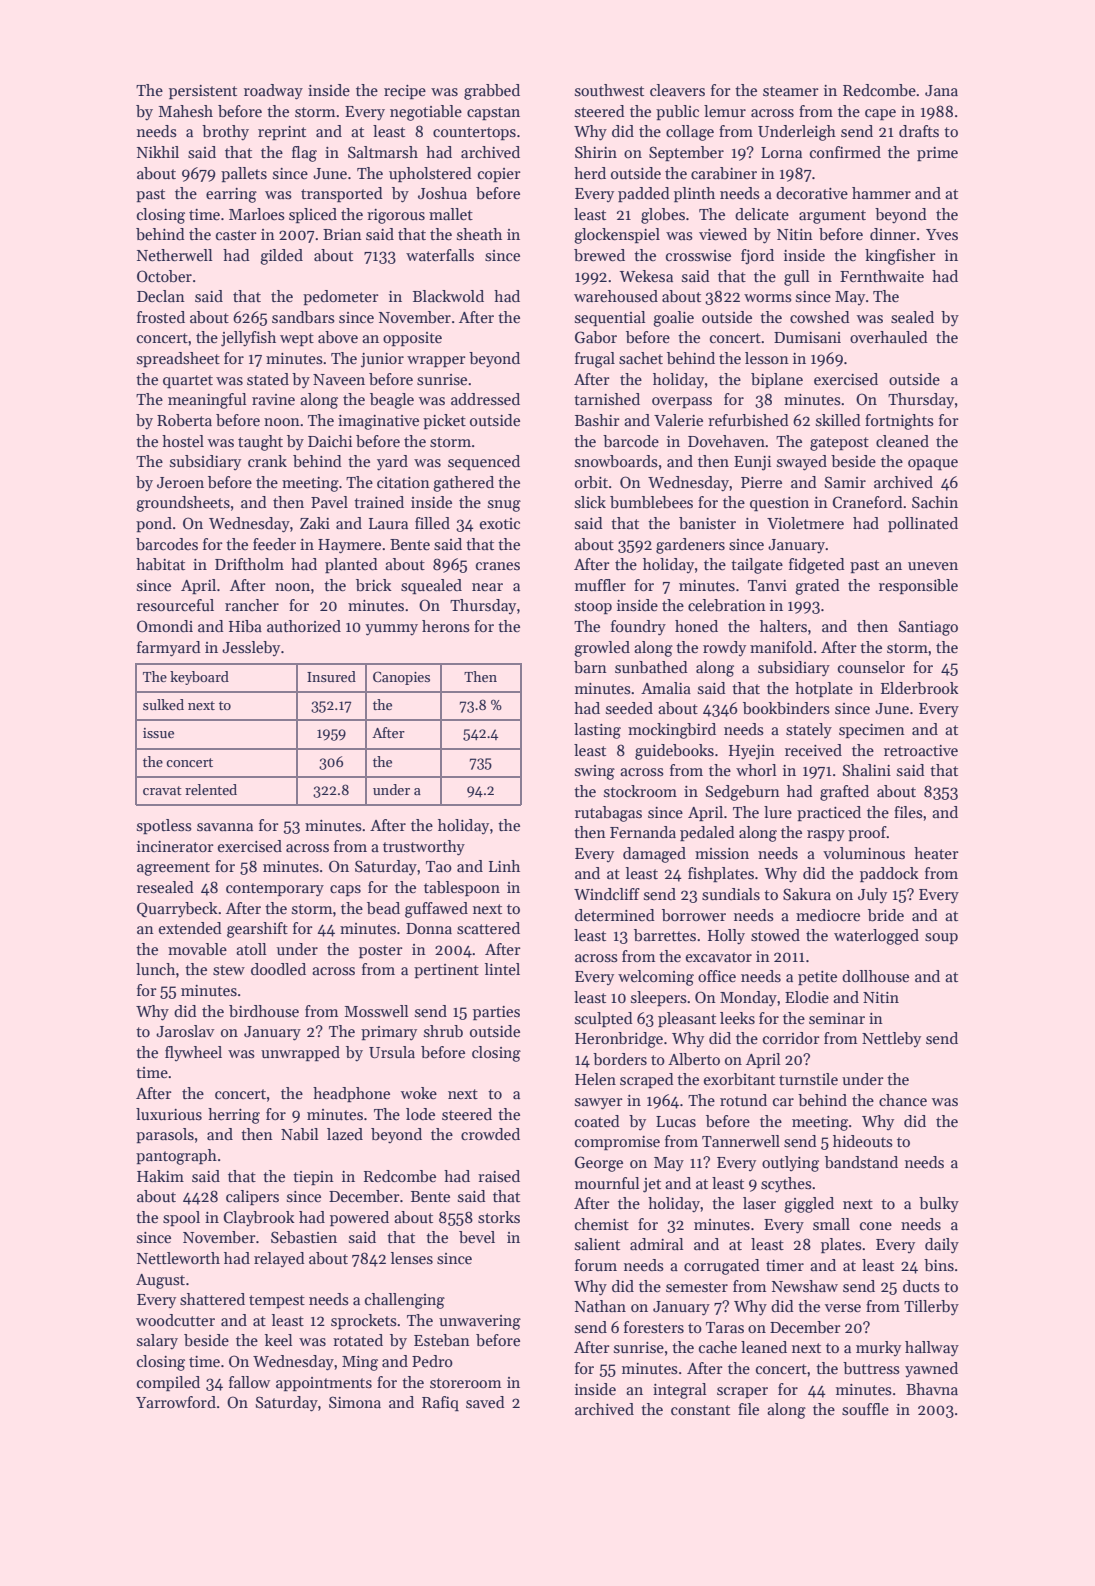 The height and width of the screenshot is (1586, 1095). Describe the element at coordinates (275, 890) in the screenshot. I see `contemporary` at that location.
